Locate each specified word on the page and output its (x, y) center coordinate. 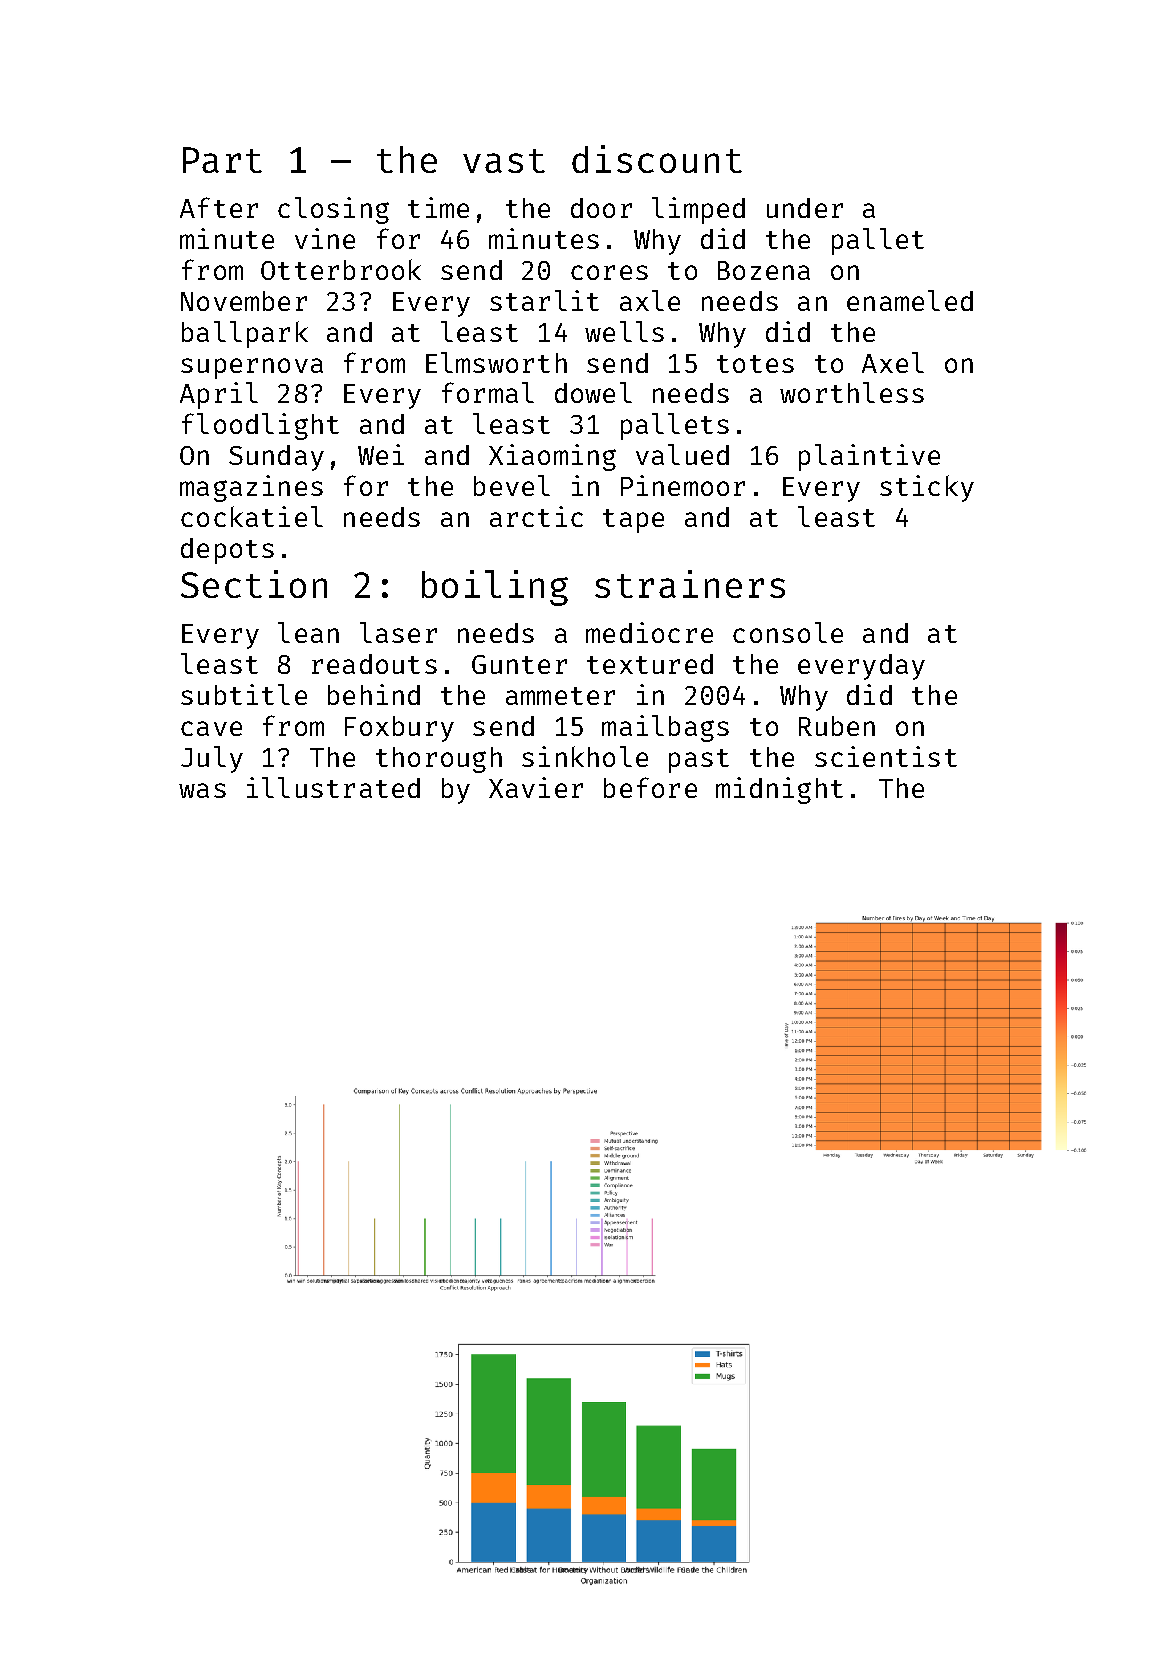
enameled (910, 300)
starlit (544, 300)
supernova (252, 368)
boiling (495, 588)
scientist (886, 756)
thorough (439, 760)
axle (650, 300)
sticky (927, 488)
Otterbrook (341, 269)
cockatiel (252, 516)
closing (333, 210)
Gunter (519, 664)
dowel (593, 392)
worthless (852, 392)
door (601, 208)
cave (211, 728)
